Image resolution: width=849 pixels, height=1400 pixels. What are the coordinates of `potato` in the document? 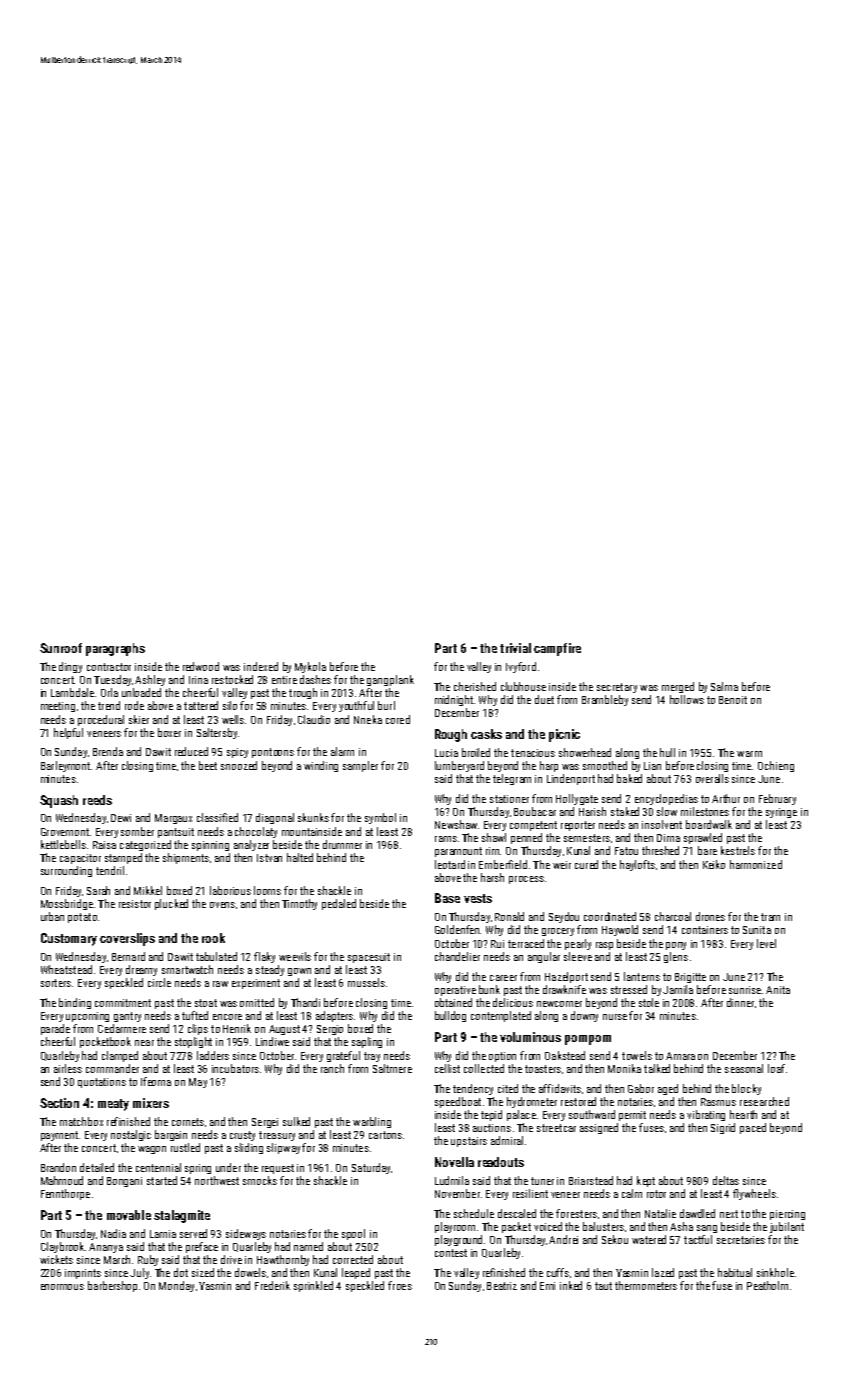 It's located at (82, 918).
